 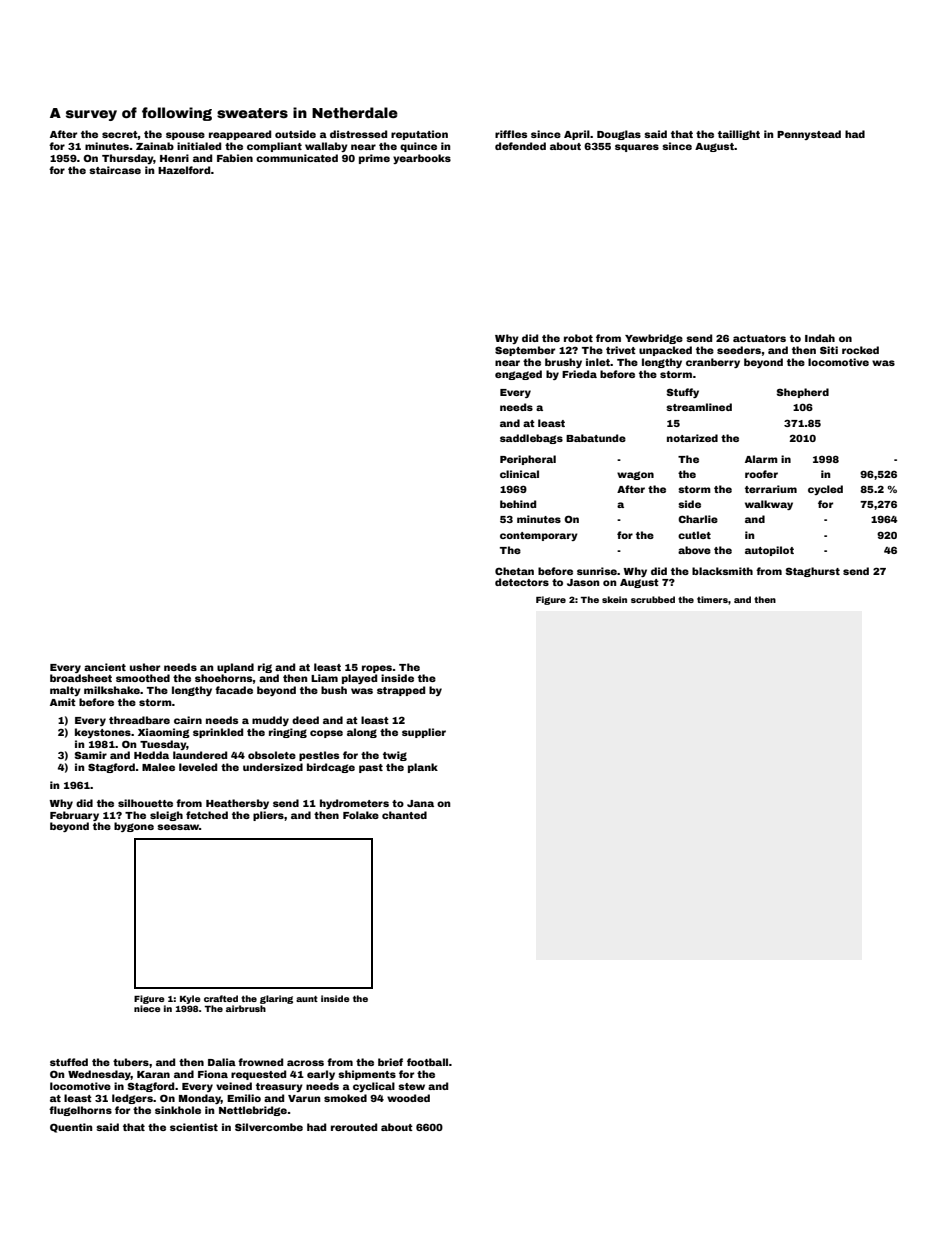 What do you see at coordinates (577, 135) in the screenshot?
I see `April` at bounding box center [577, 135].
